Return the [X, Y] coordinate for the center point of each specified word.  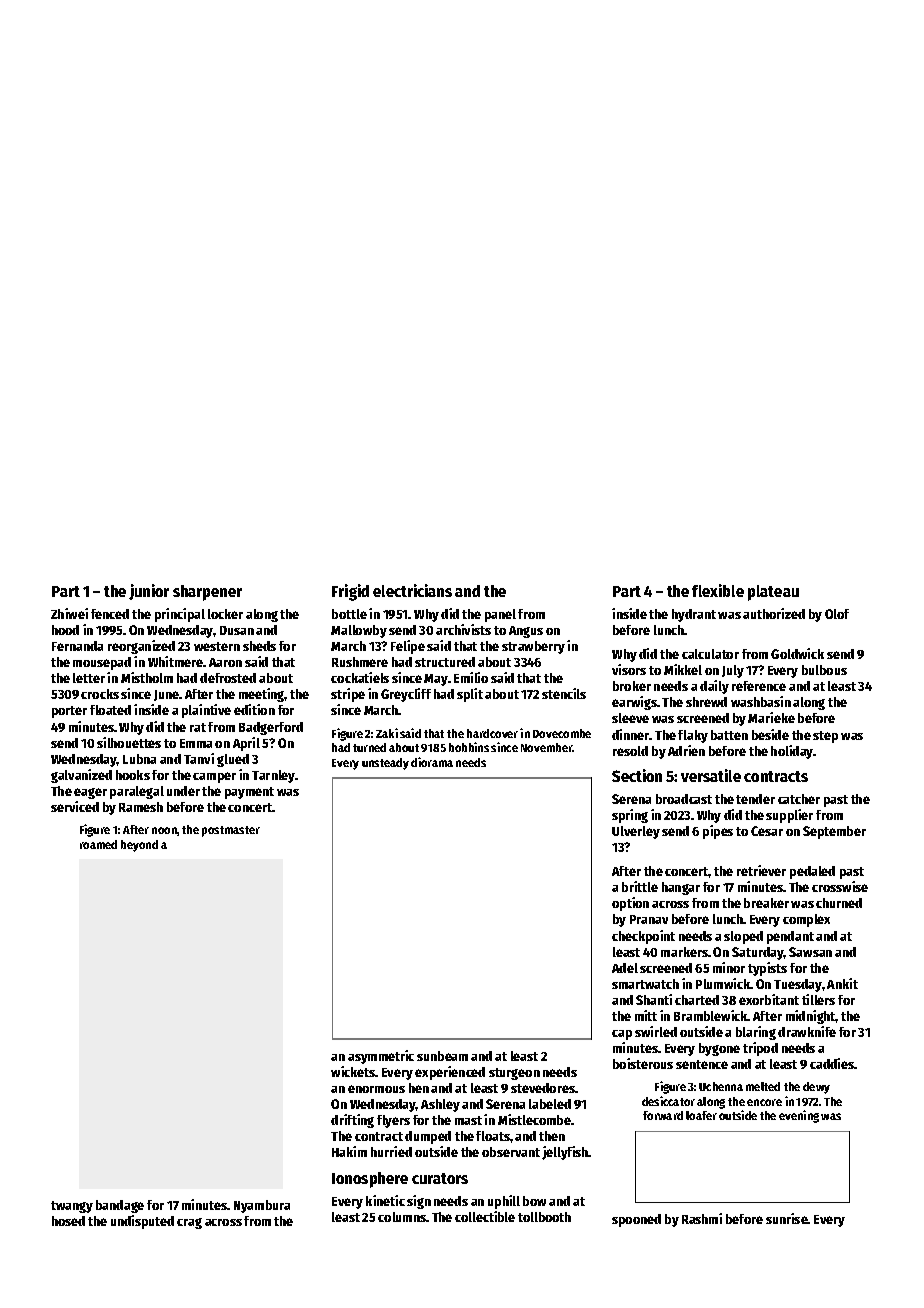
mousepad [102, 663]
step [825, 737]
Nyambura [262, 1206]
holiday [792, 752]
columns [402, 1217]
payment [249, 793]
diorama [432, 762]
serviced [75, 806]
